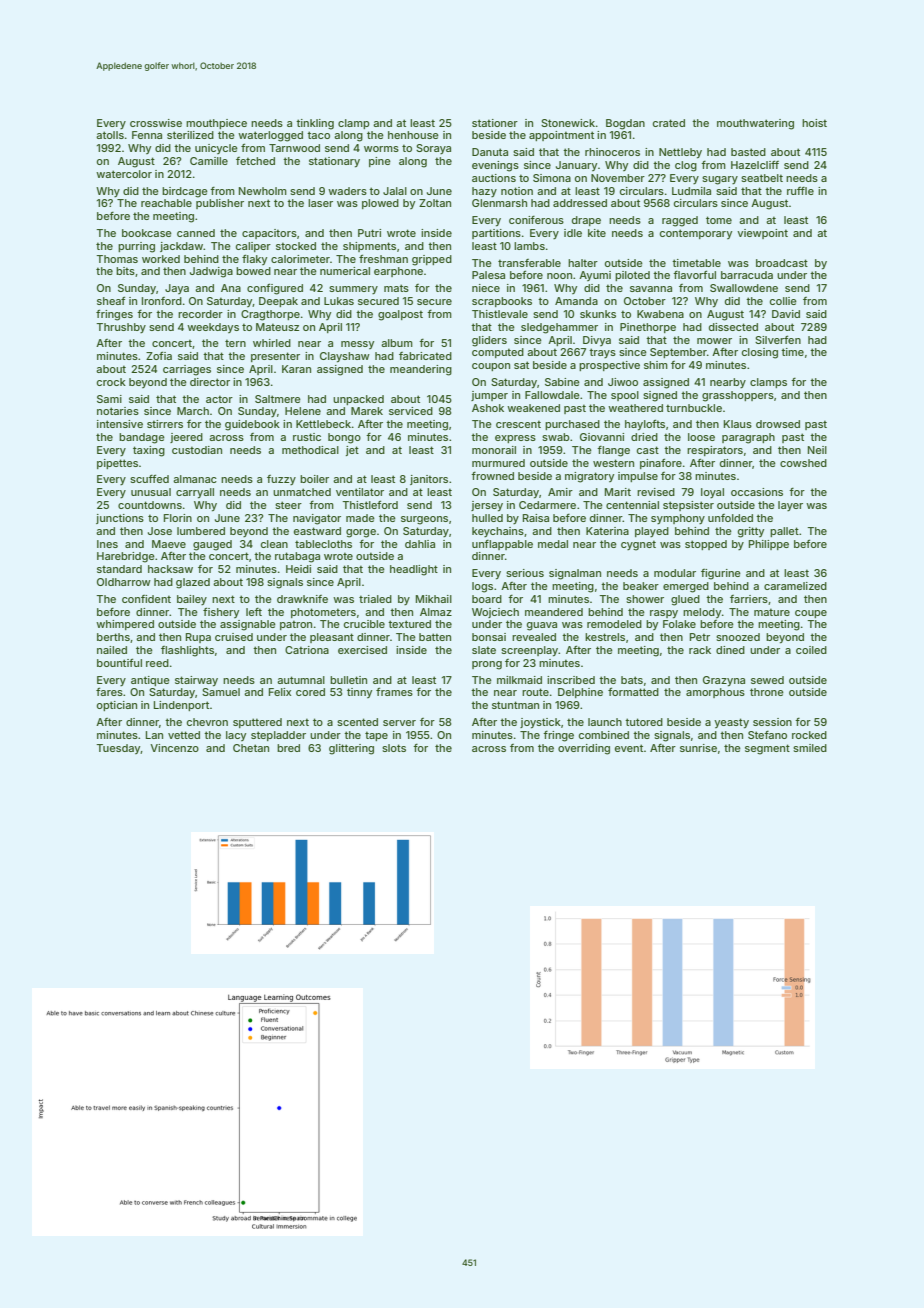  What do you see at coordinates (216, 124) in the image?
I see `mouthpiece` at bounding box center [216, 124].
